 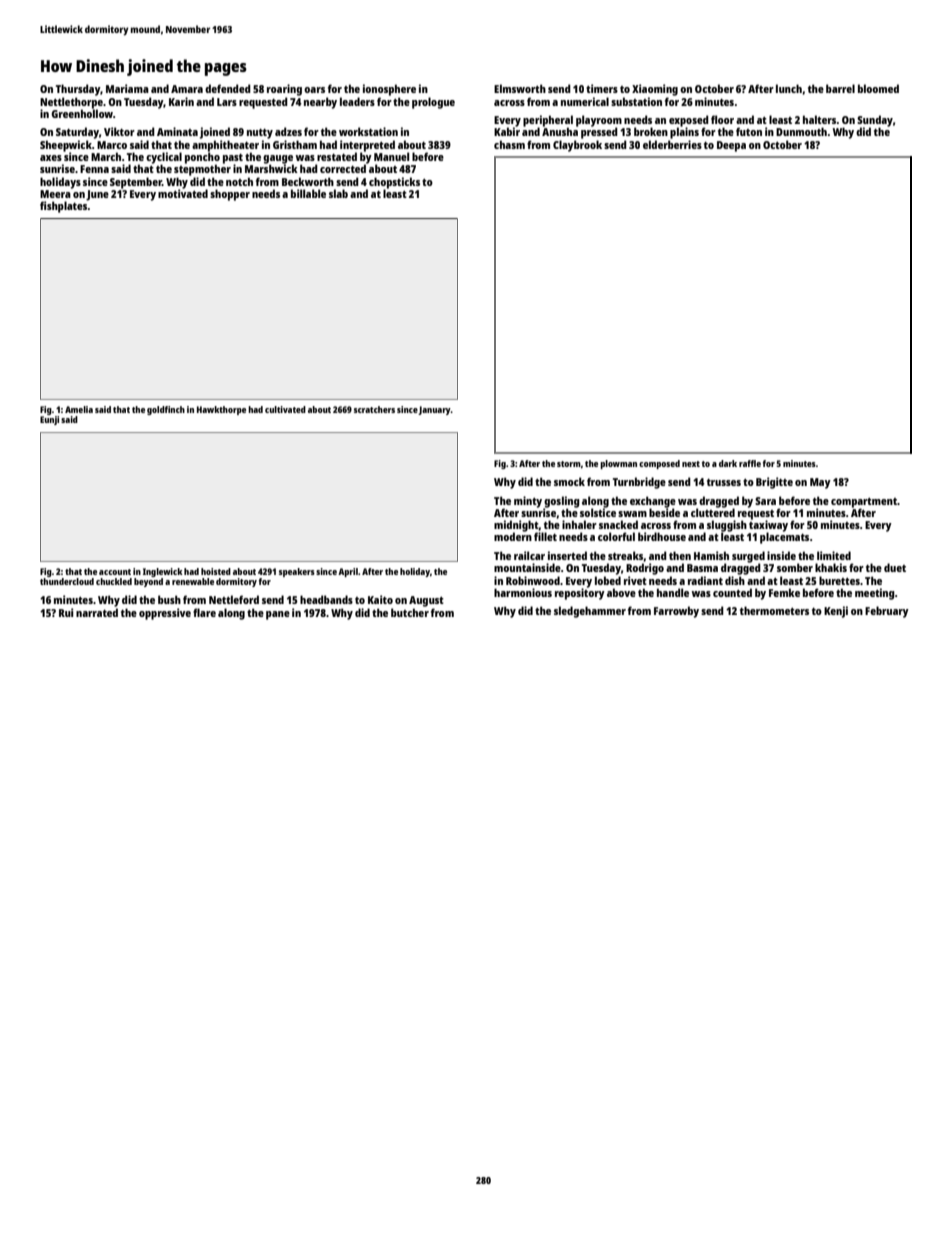 I want to click on Saturday, so click(x=77, y=133).
